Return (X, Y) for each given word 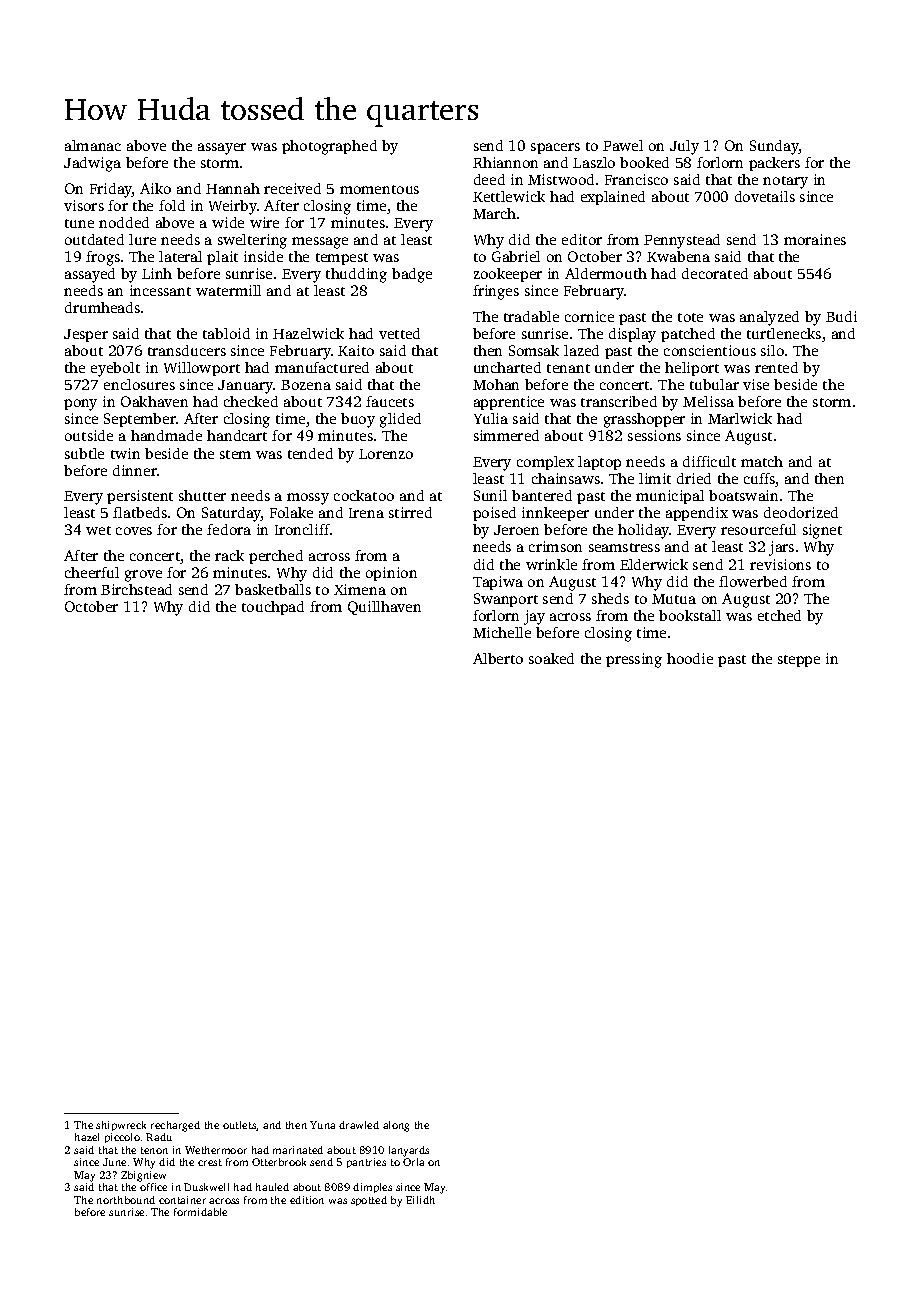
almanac (93, 145)
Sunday (774, 147)
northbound (126, 1200)
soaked (551, 658)
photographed (329, 147)
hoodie (690, 658)
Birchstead (136, 589)
